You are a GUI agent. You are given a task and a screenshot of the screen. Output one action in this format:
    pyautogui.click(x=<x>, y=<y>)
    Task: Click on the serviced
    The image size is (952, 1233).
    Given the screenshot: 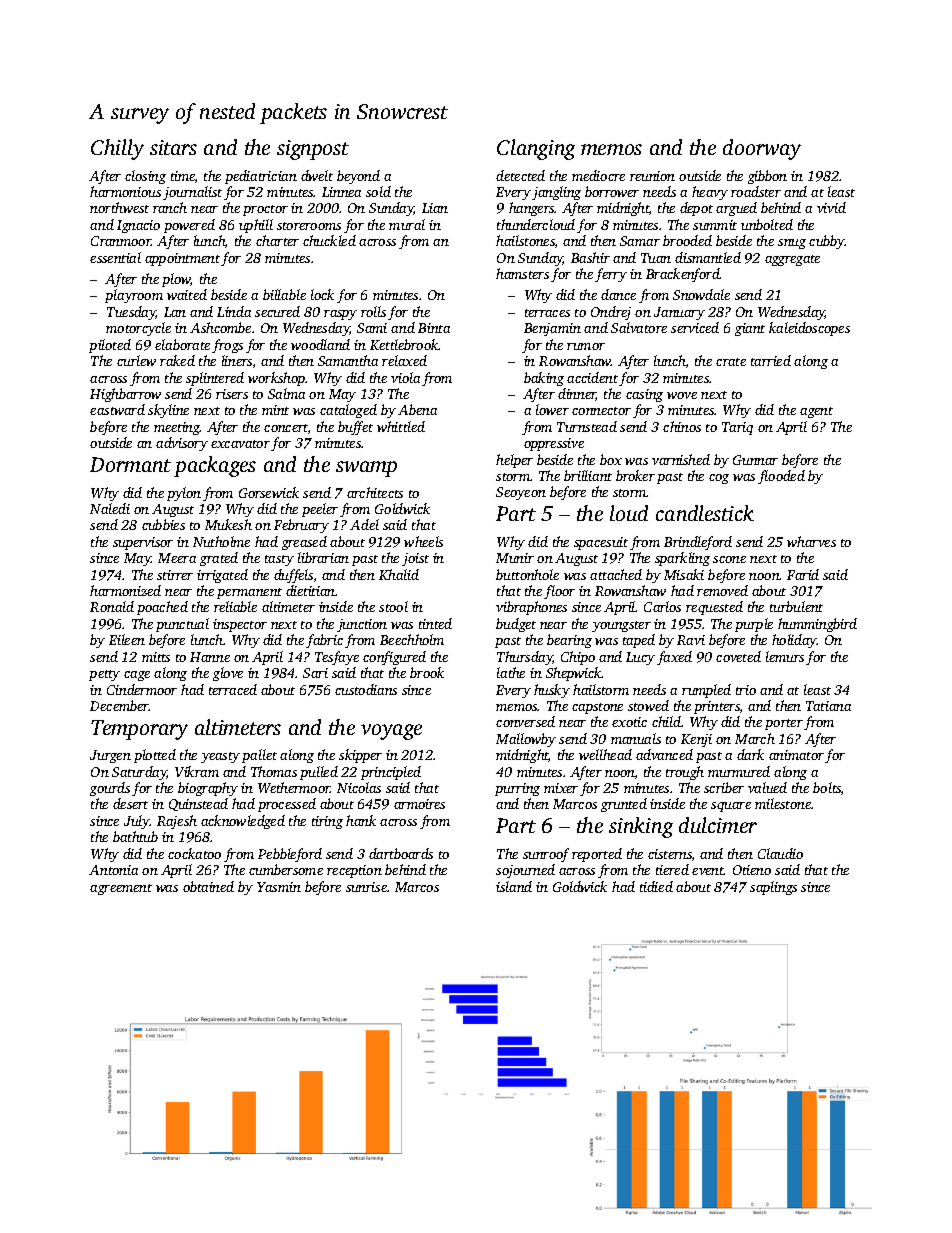 What is the action you would take?
    pyautogui.click(x=695, y=327)
